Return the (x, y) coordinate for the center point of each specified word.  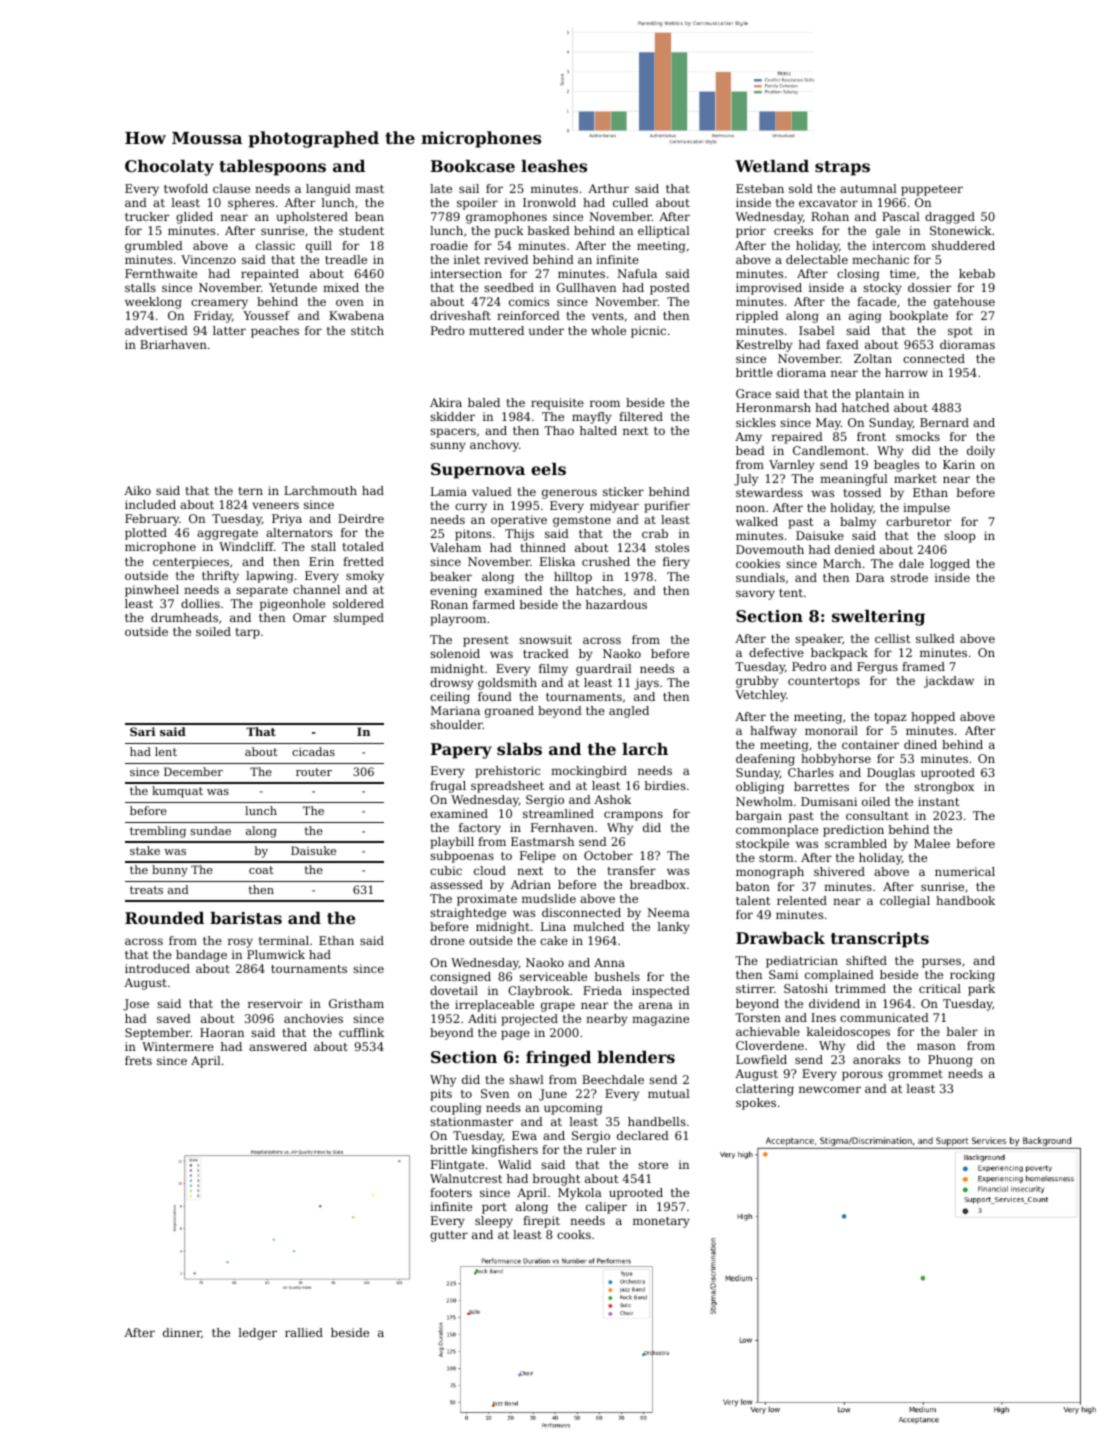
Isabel (817, 330)
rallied (304, 1332)
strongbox (944, 788)
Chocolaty (169, 168)
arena (656, 1005)
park (981, 990)
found (495, 696)
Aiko (137, 490)
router (314, 772)
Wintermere (178, 1046)
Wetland (772, 166)
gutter (449, 1236)
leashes (554, 166)
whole (608, 330)
